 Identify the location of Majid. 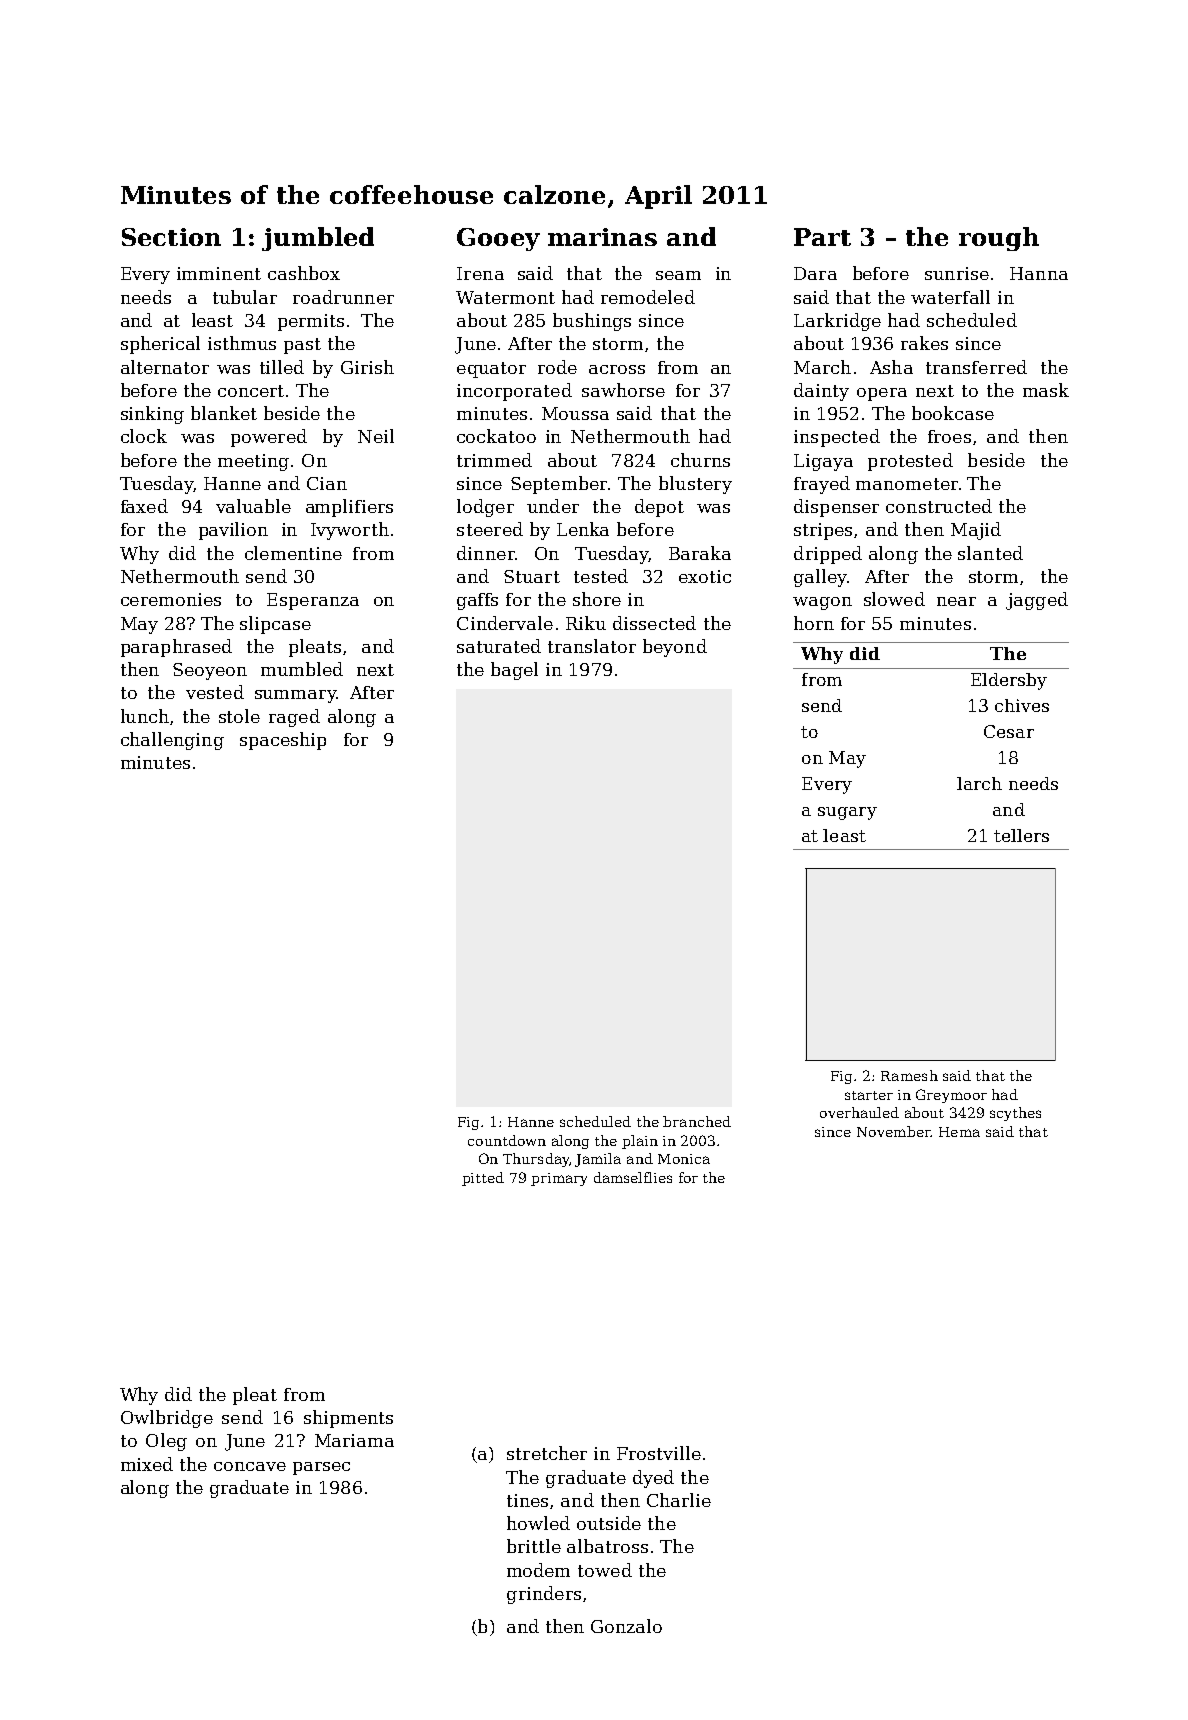
(976, 531).
